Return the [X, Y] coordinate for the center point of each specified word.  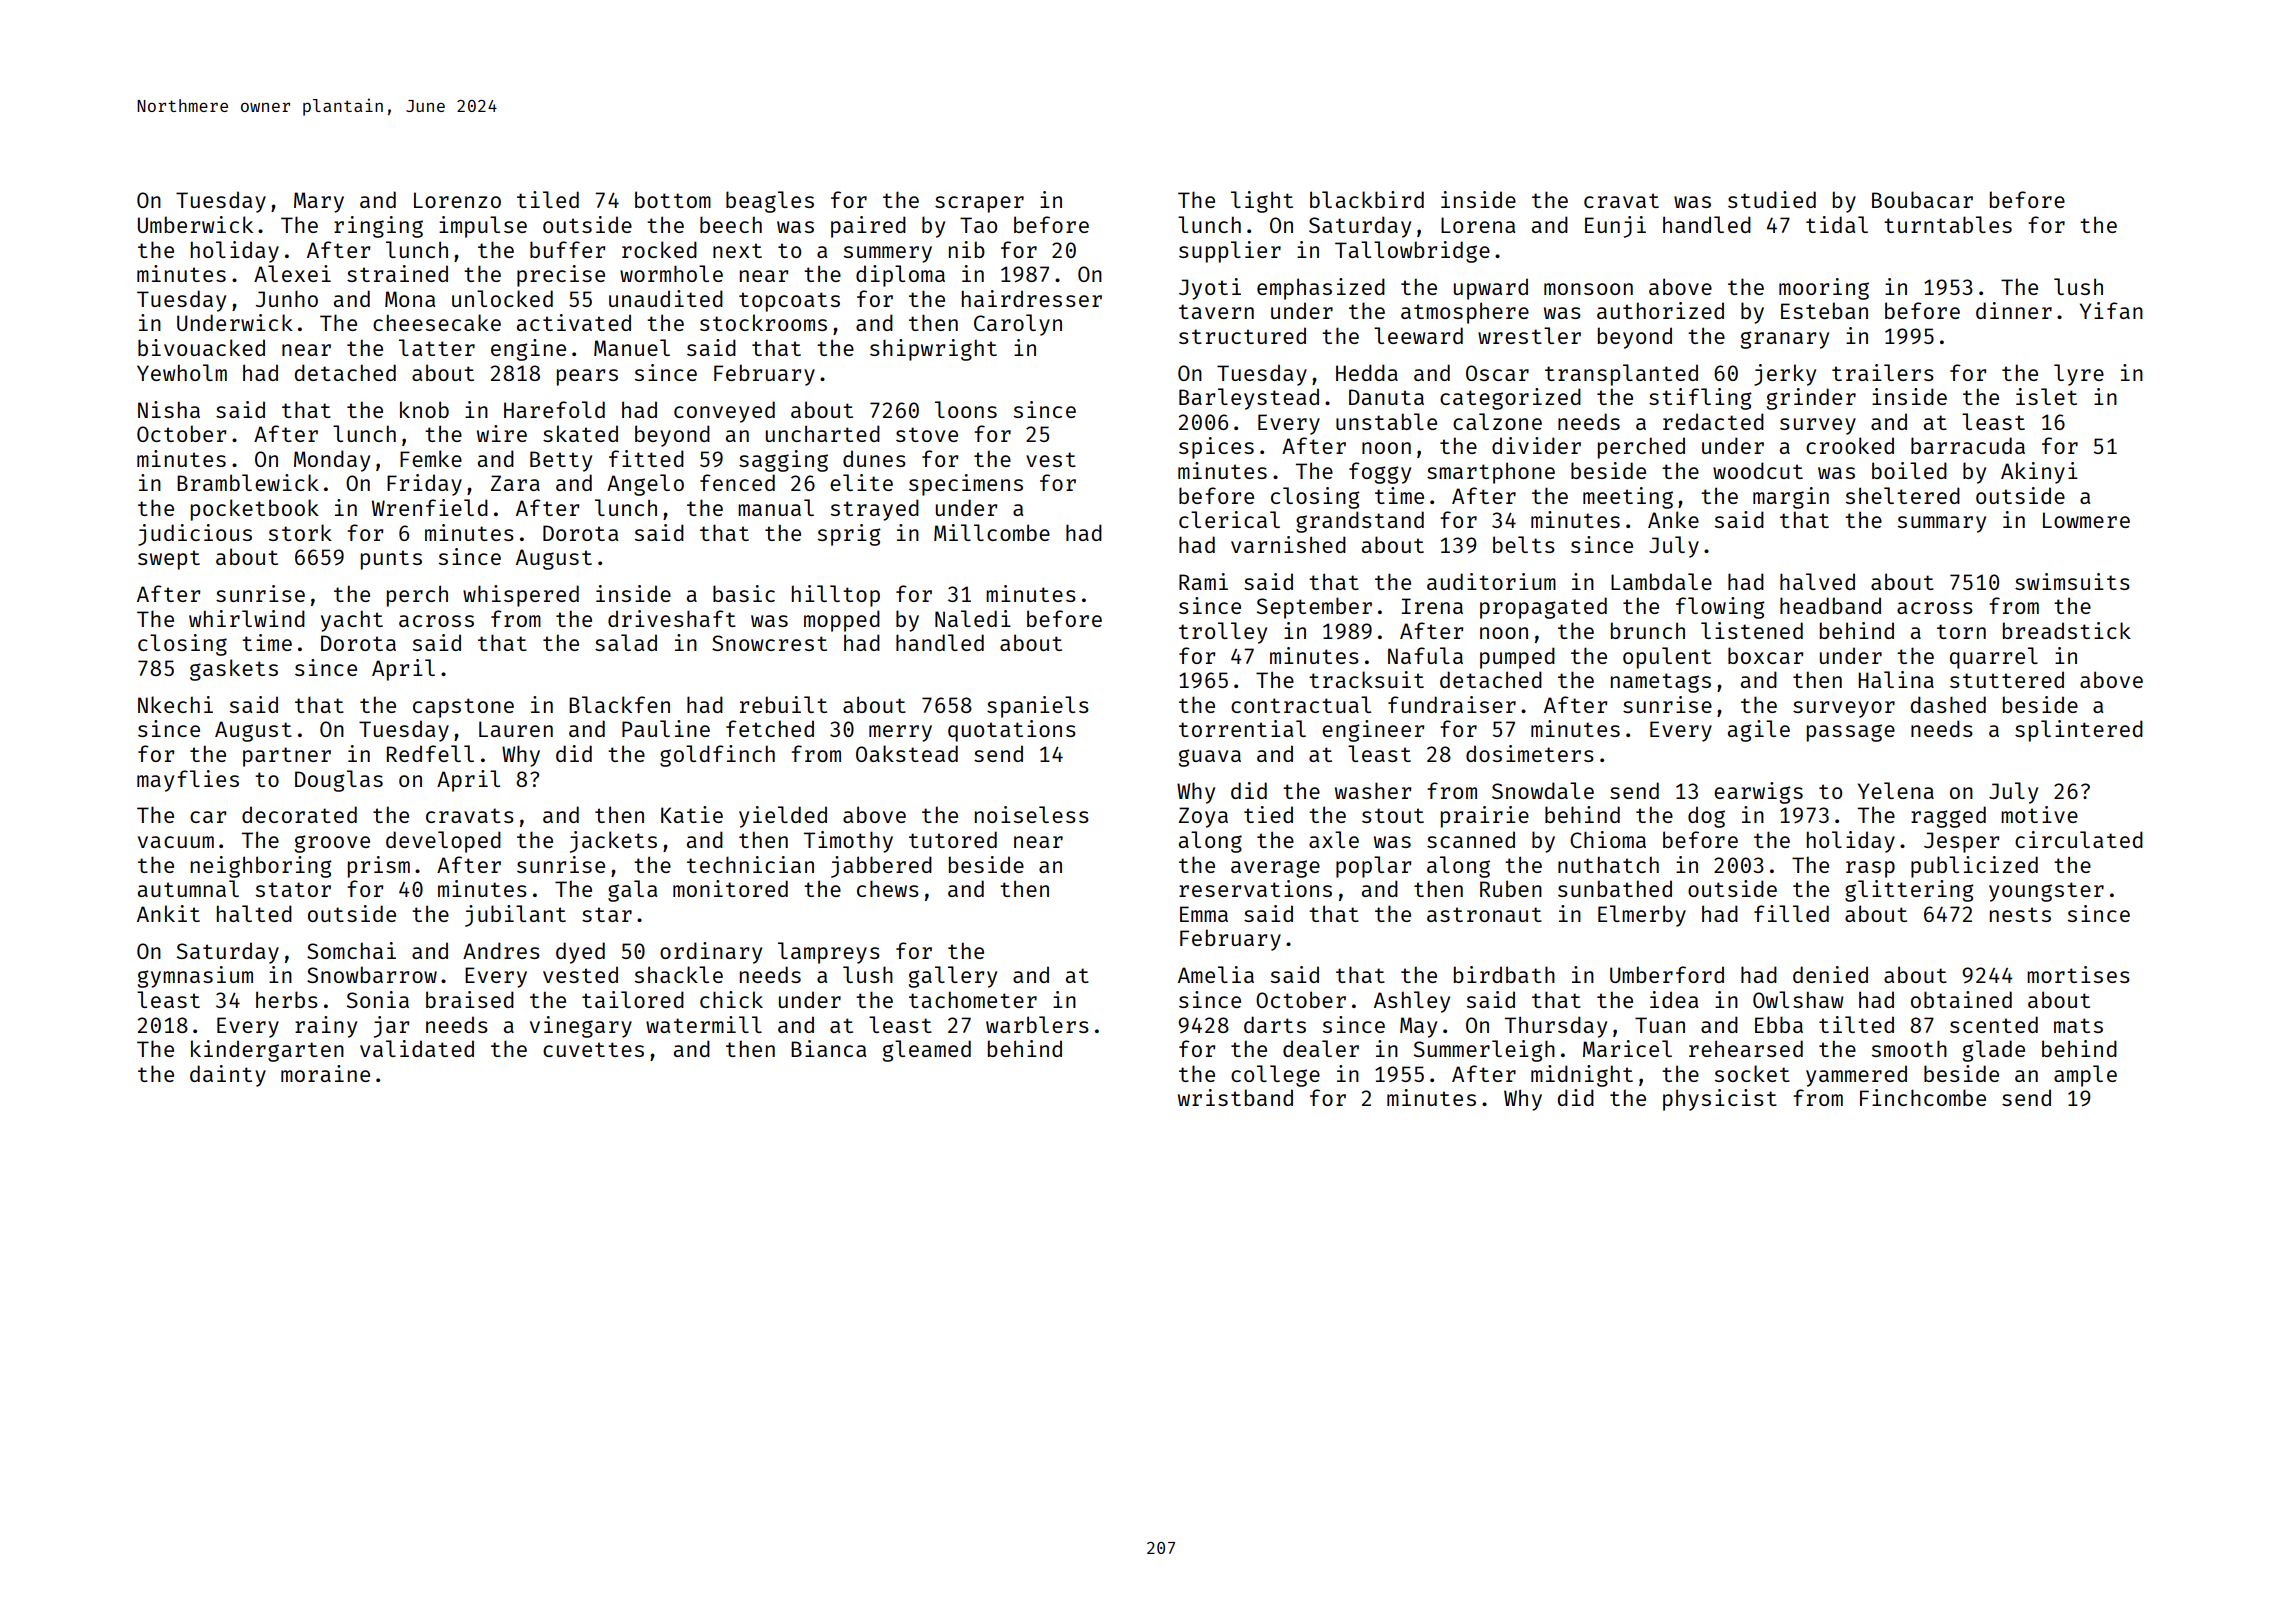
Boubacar [1922, 199]
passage [1851, 733]
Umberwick [195, 224]
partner [287, 757]
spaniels [1038, 707]
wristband [1235, 1097]
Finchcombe [1923, 1097]
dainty [228, 1076]
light [1262, 202]
